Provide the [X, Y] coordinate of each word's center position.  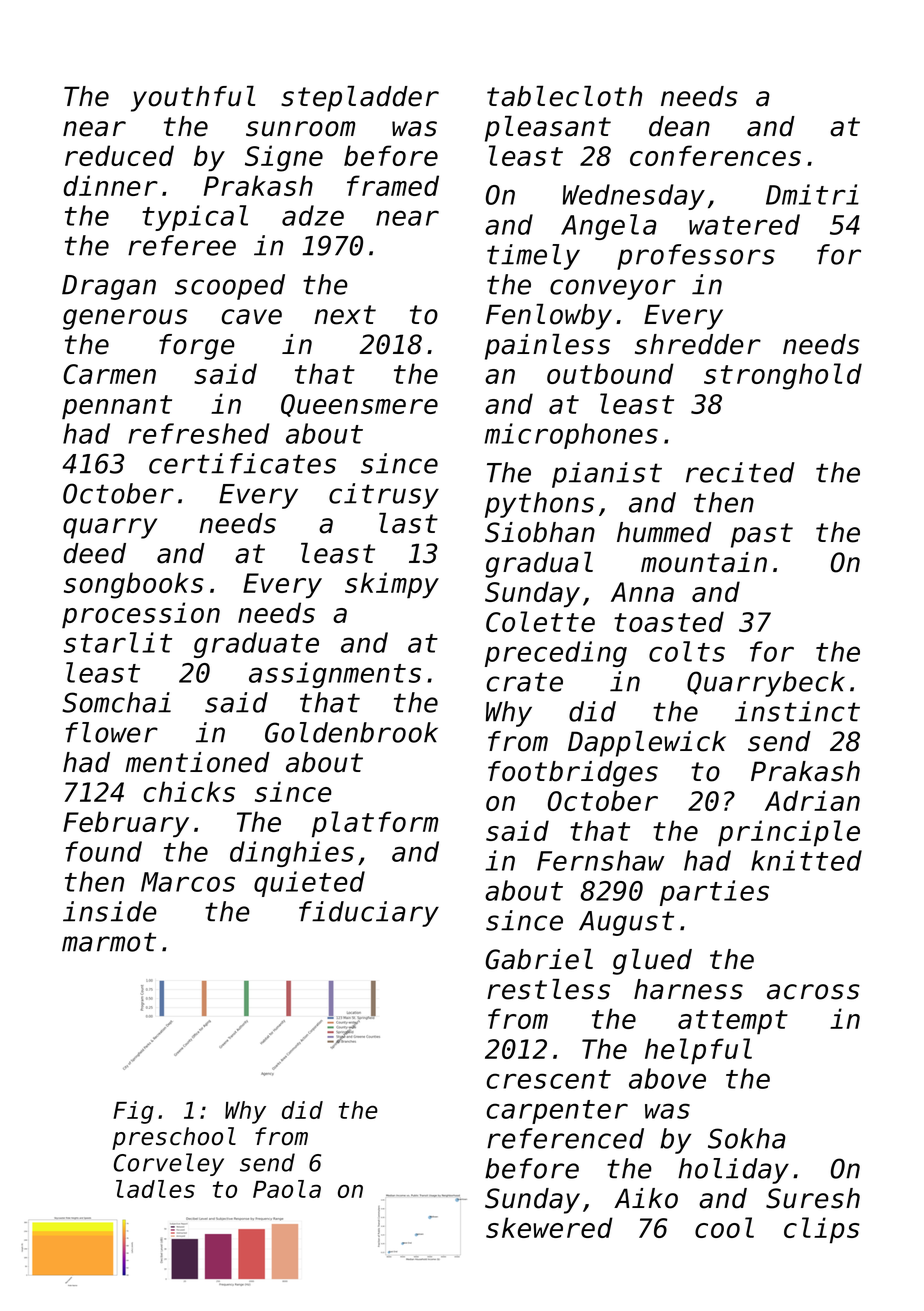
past [762, 535]
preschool [174, 1138]
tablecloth [564, 96]
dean [679, 126]
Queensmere [359, 405]
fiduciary [369, 914]
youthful [193, 99]
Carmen [109, 374]
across [813, 992]
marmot [109, 942]
